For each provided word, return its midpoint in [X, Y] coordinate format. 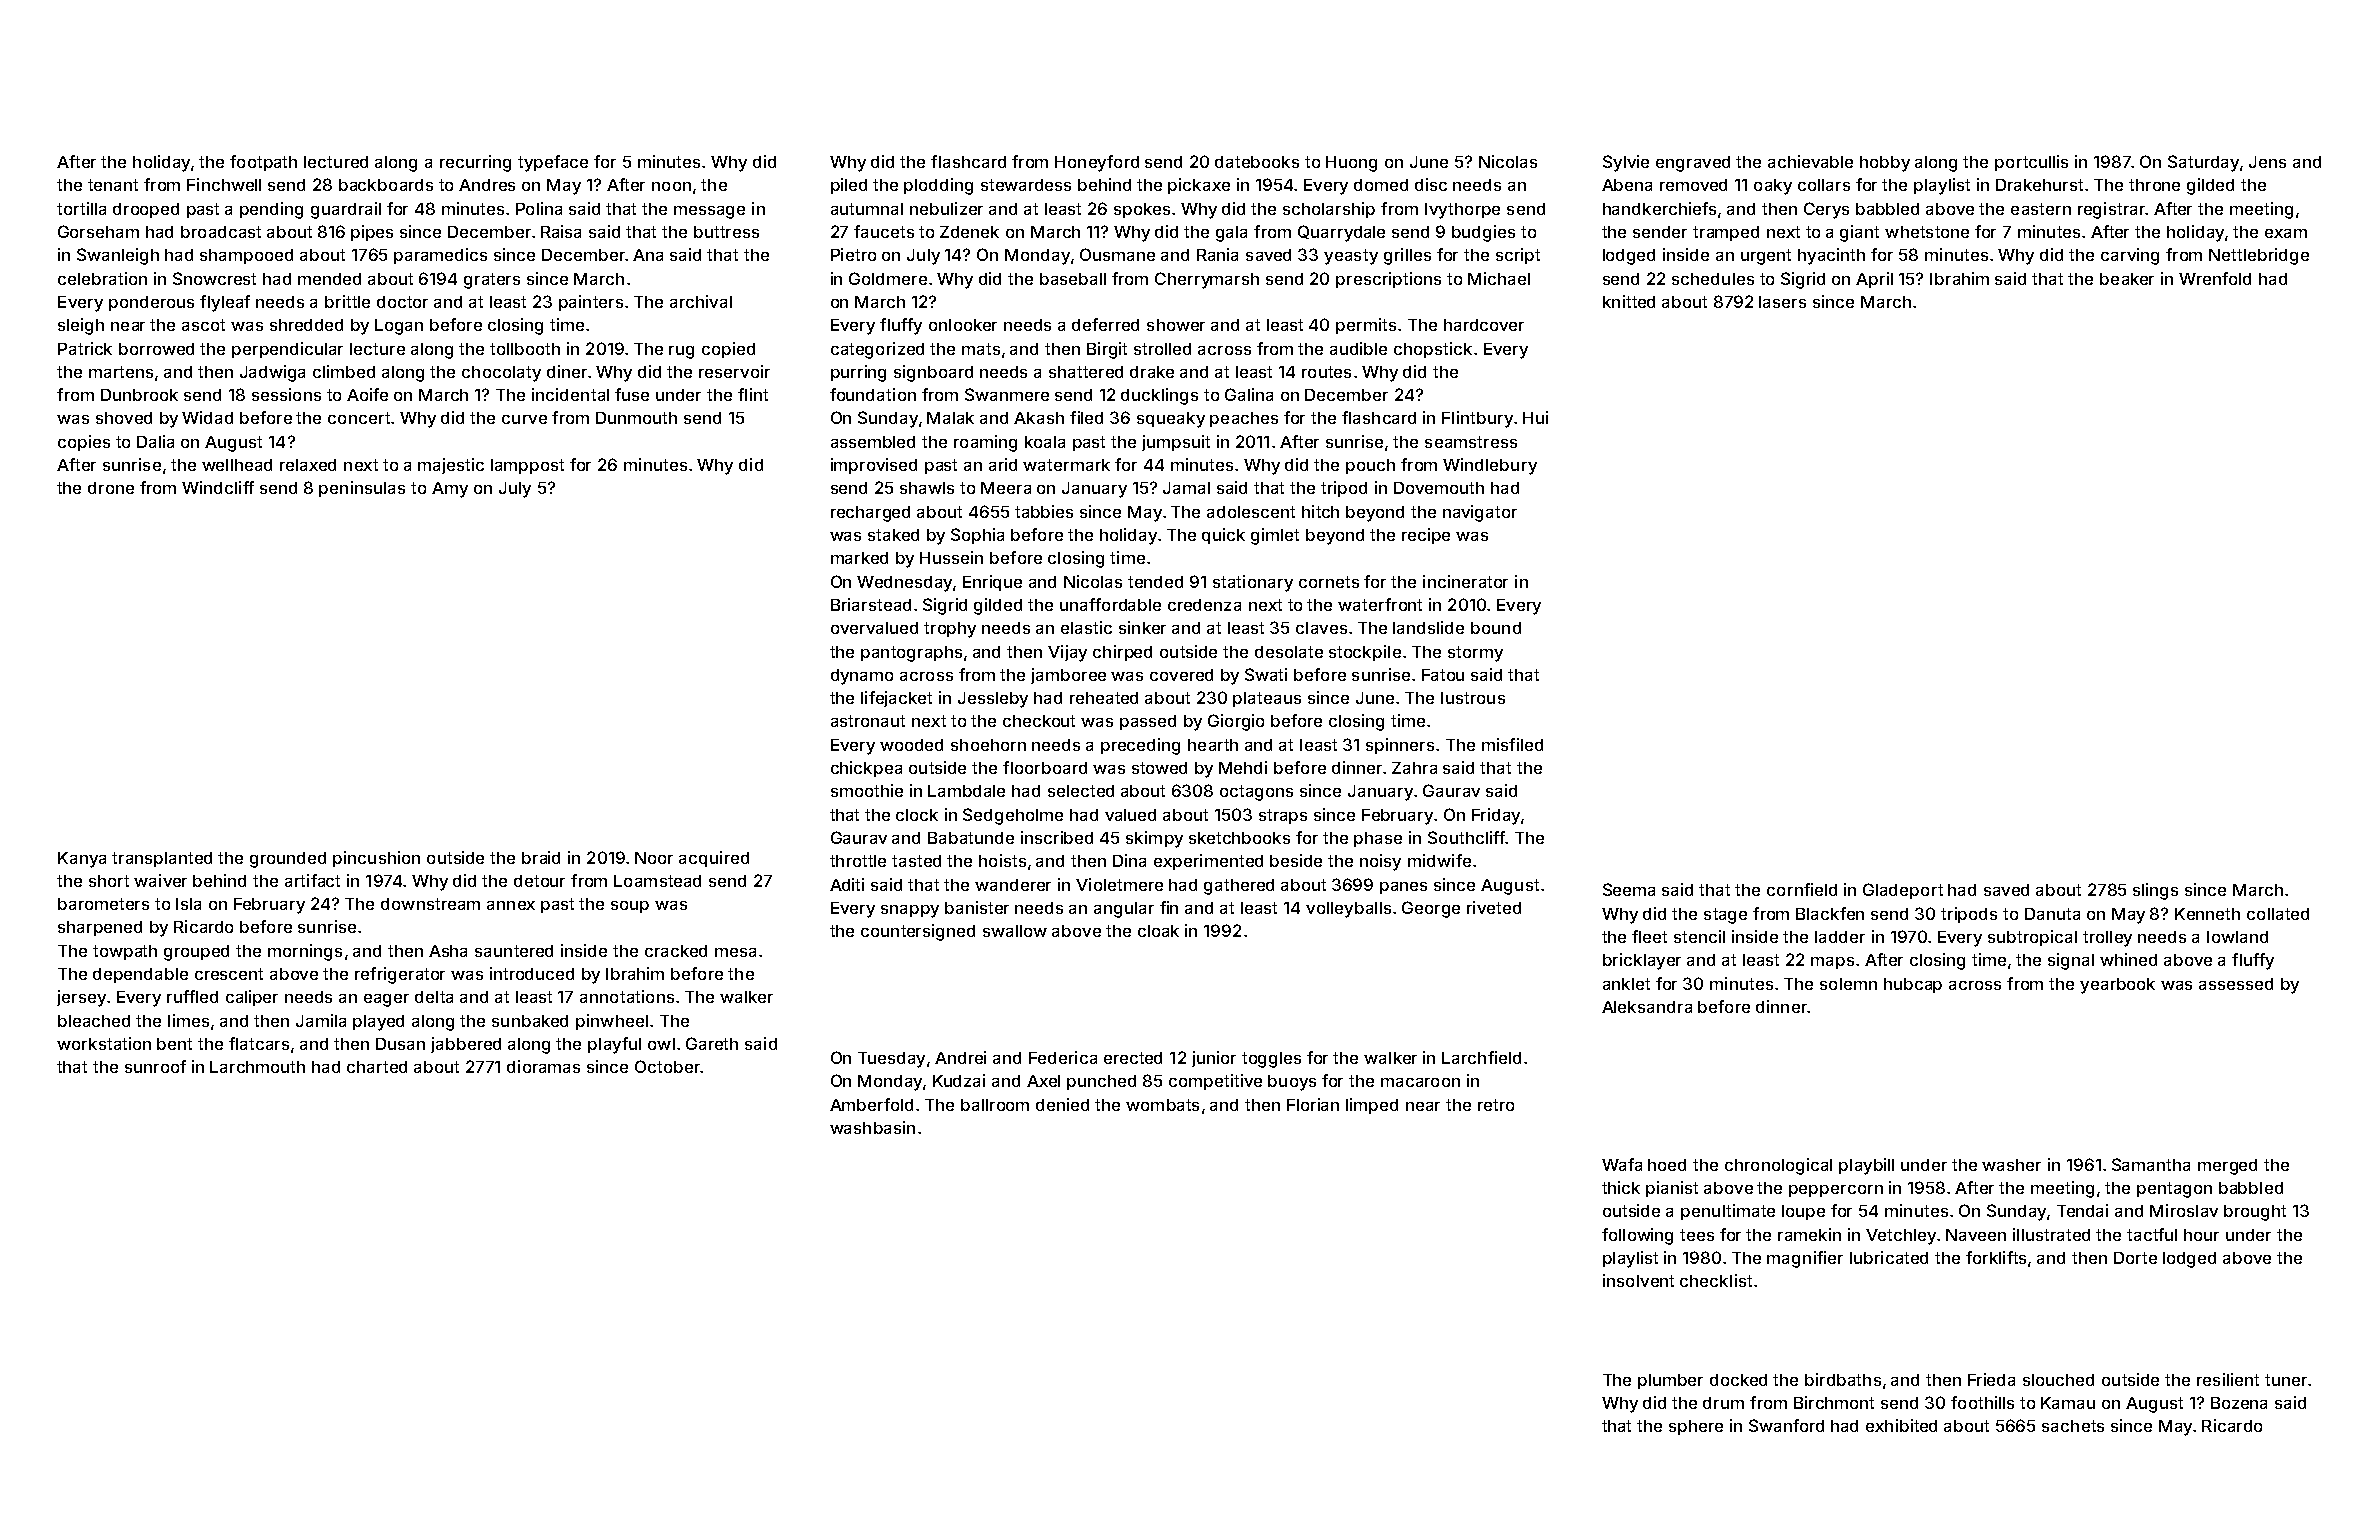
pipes [372, 233]
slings [2155, 891]
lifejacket [896, 699]
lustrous [1473, 698]
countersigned [918, 932]
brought [2255, 1213]
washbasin [872, 1127]
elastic [1086, 627]
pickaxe [1199, 186]
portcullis [2031, 163]
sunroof [155, 1066]
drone [111, 488]
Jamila [321, 1020]
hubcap [1913, 985]
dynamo [862, 677]
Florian [1313, 1104]
